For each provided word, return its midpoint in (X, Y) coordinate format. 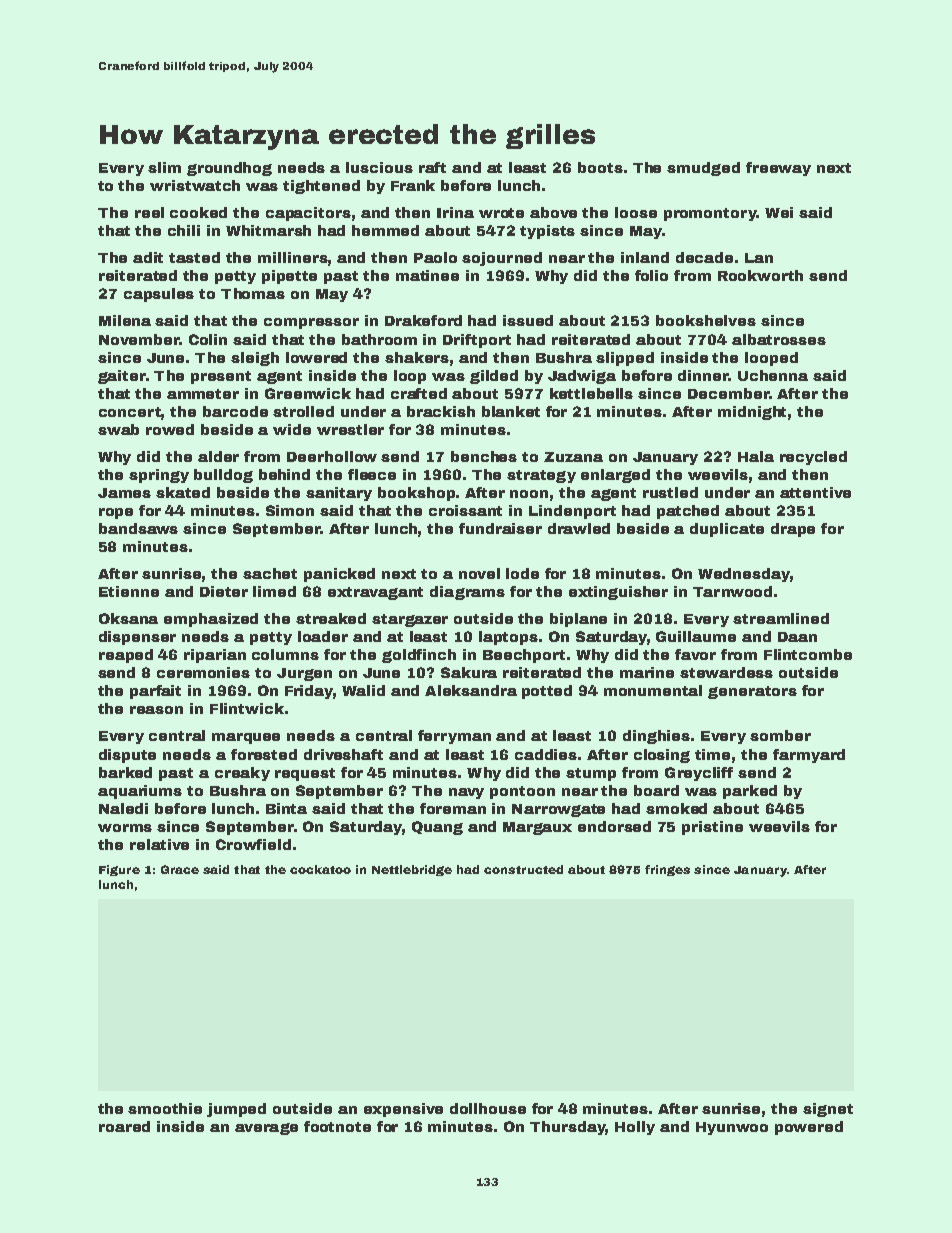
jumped (236, 1110)
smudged (703, 169)
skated (183, 492)
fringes (667, 870)
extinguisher (618, 593)
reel (149, 212)
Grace (180, 869)
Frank (413, 185)
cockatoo (320, 869)
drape (793, 530)
